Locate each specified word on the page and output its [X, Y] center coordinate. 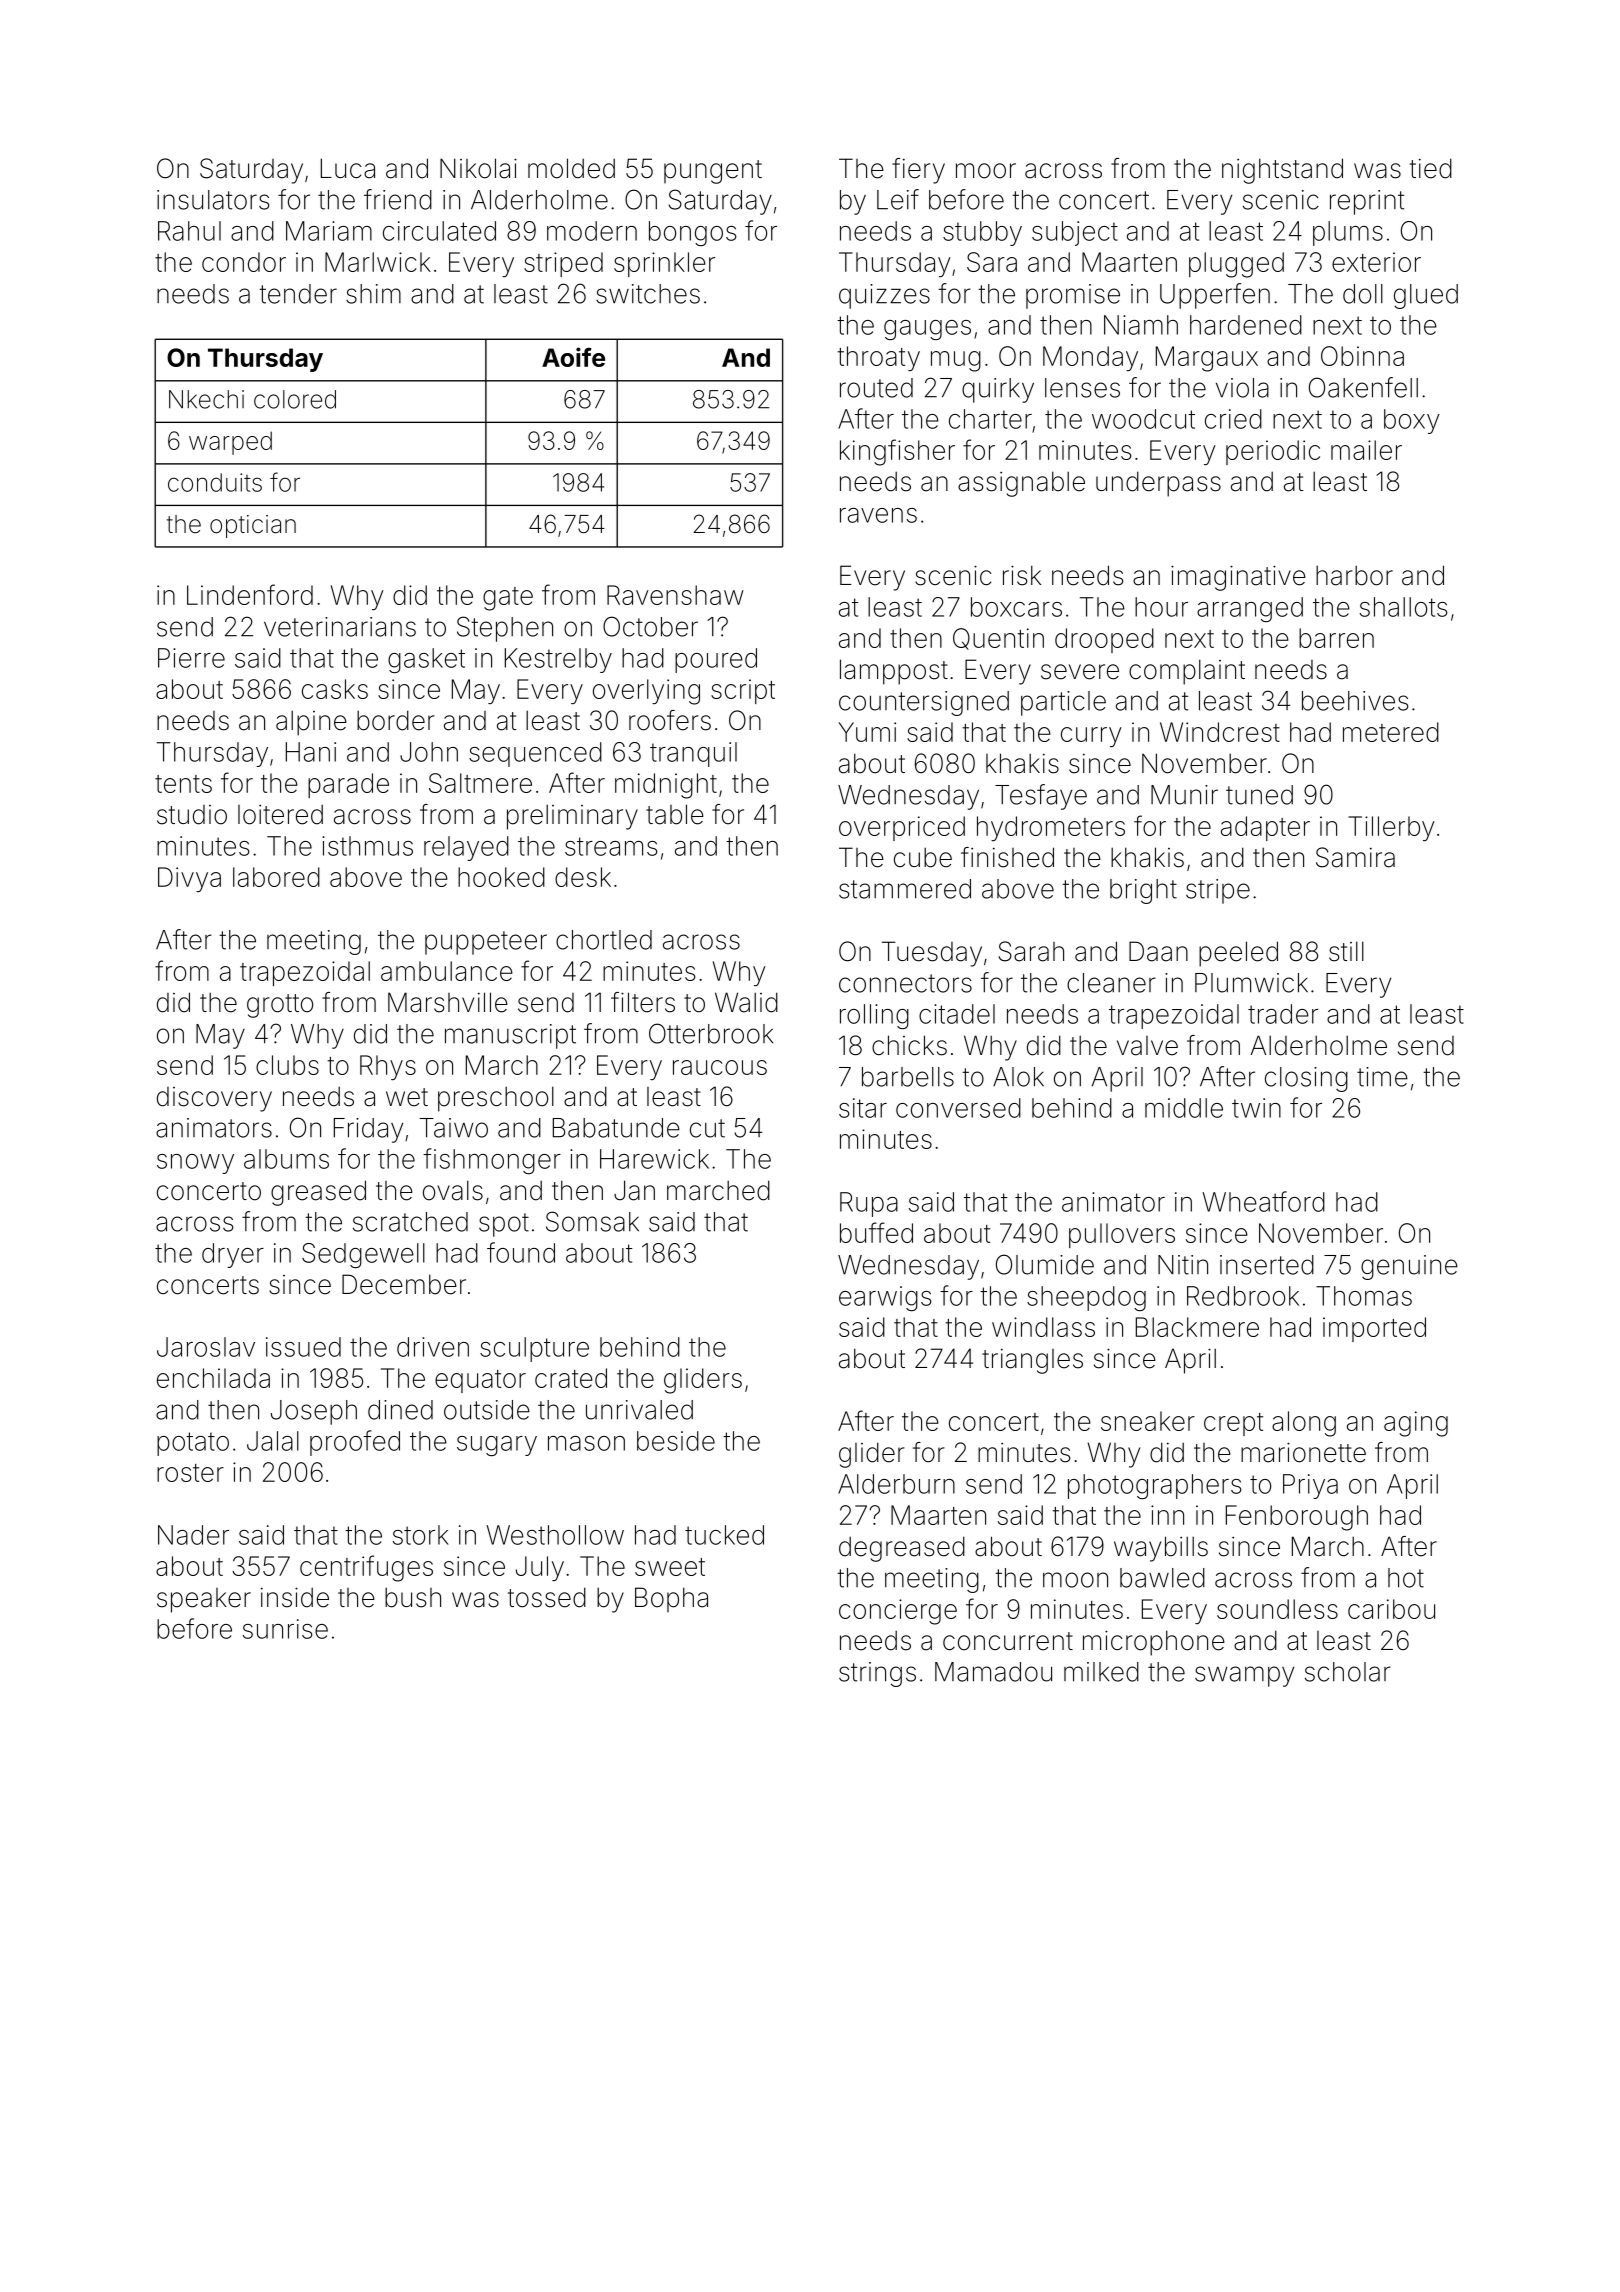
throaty [879, 358]
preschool [496, 1099]
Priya [1310, 1486]
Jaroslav [206, 1347]
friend [398, 199]
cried [1233, 419]
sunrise [285, 1629]
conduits [215, 482]
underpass [1158, 484]
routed [876, 388]
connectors [905, 983]
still [1346, 951]
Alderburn [896, 1484]
